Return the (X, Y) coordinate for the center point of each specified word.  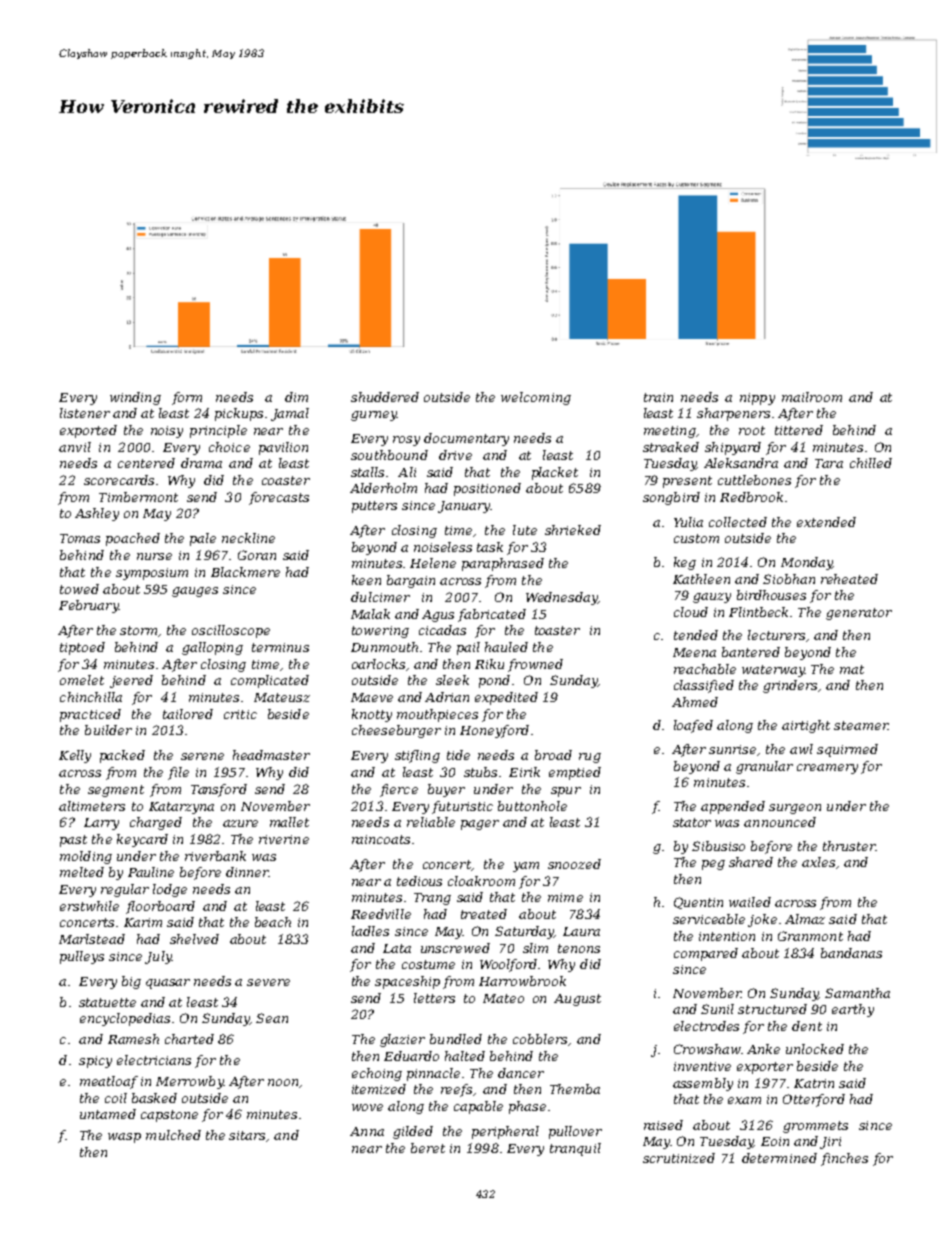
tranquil (575, 1149)
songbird (671, 498)
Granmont (810, 936)
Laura (581, 931)
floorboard (160, 907)
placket (555, 473)
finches (844, 1159)
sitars (247, 1135)
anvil (75, 447)
